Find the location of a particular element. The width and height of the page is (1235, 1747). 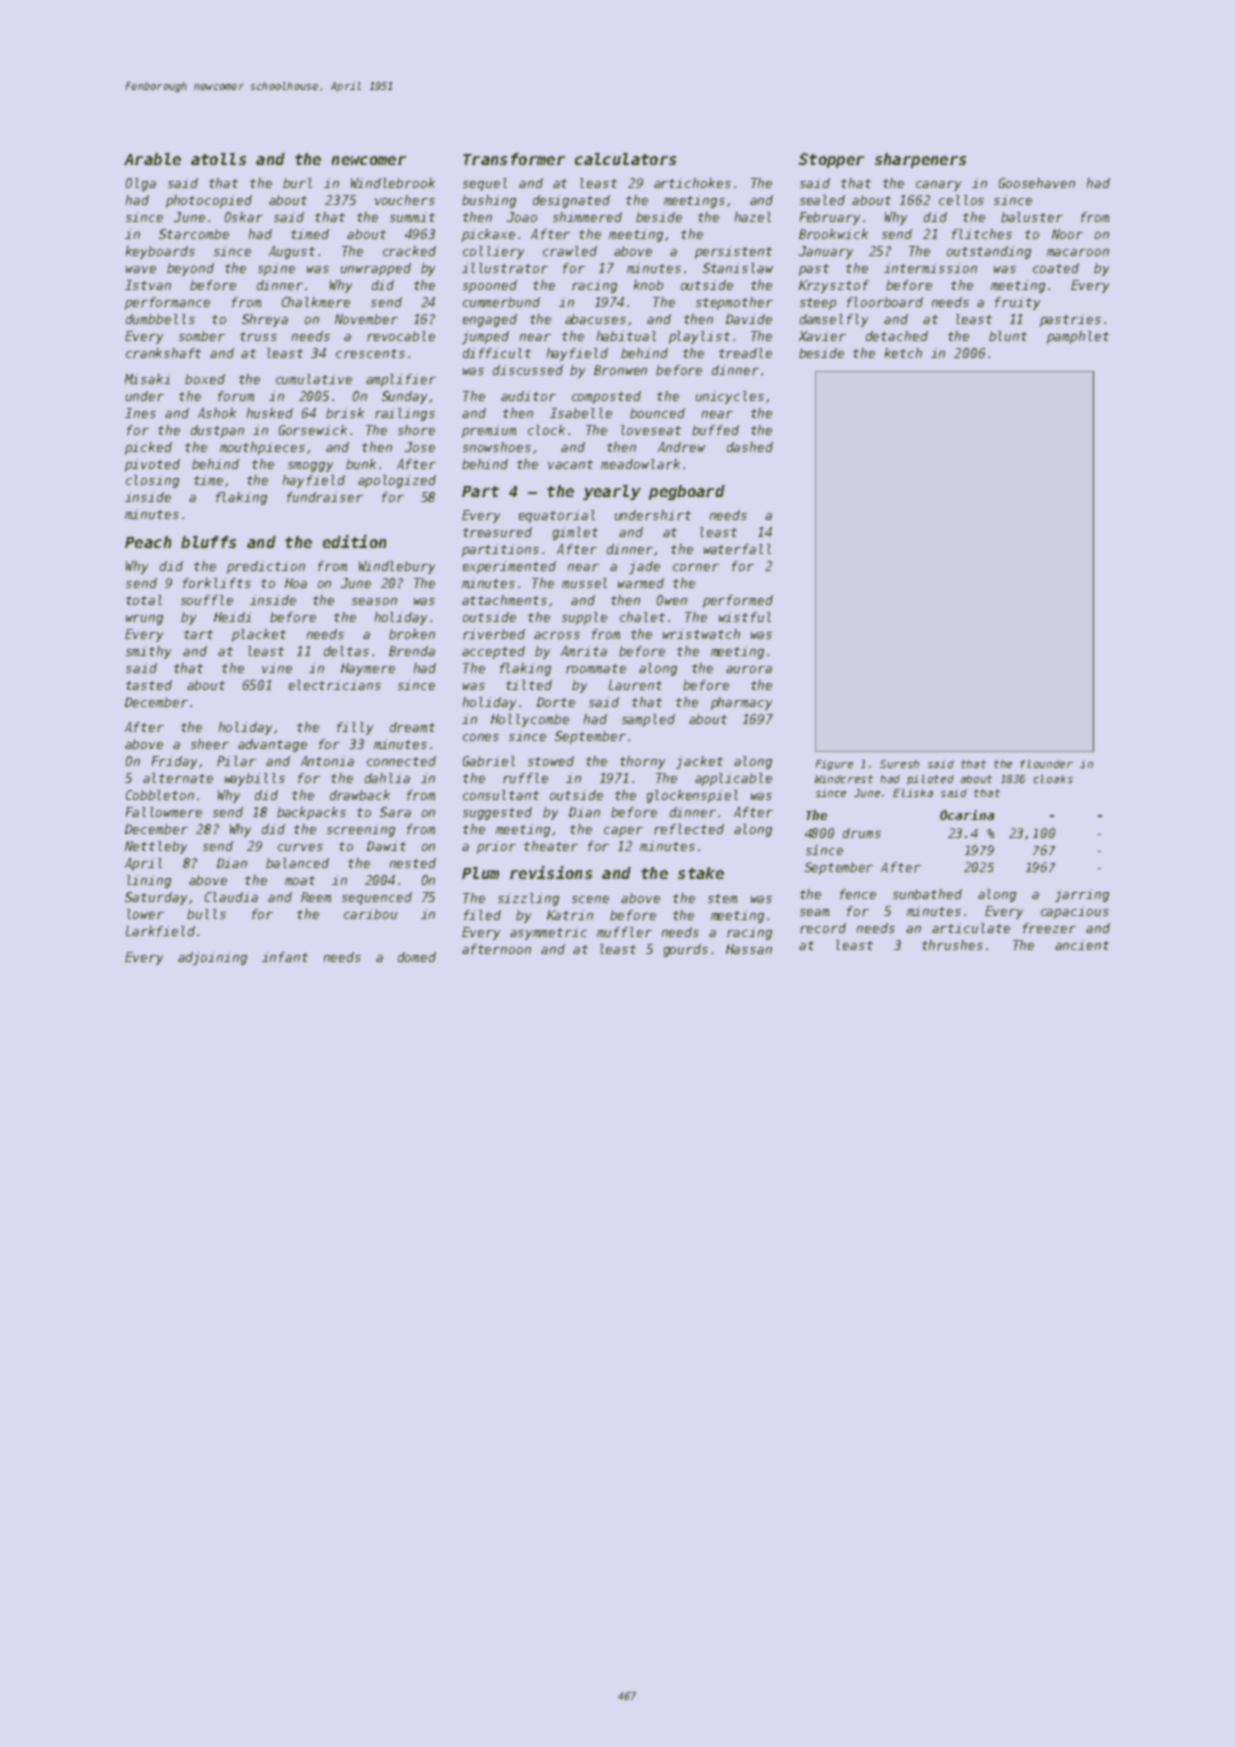

thorny is located at coordinates (642, 762).
